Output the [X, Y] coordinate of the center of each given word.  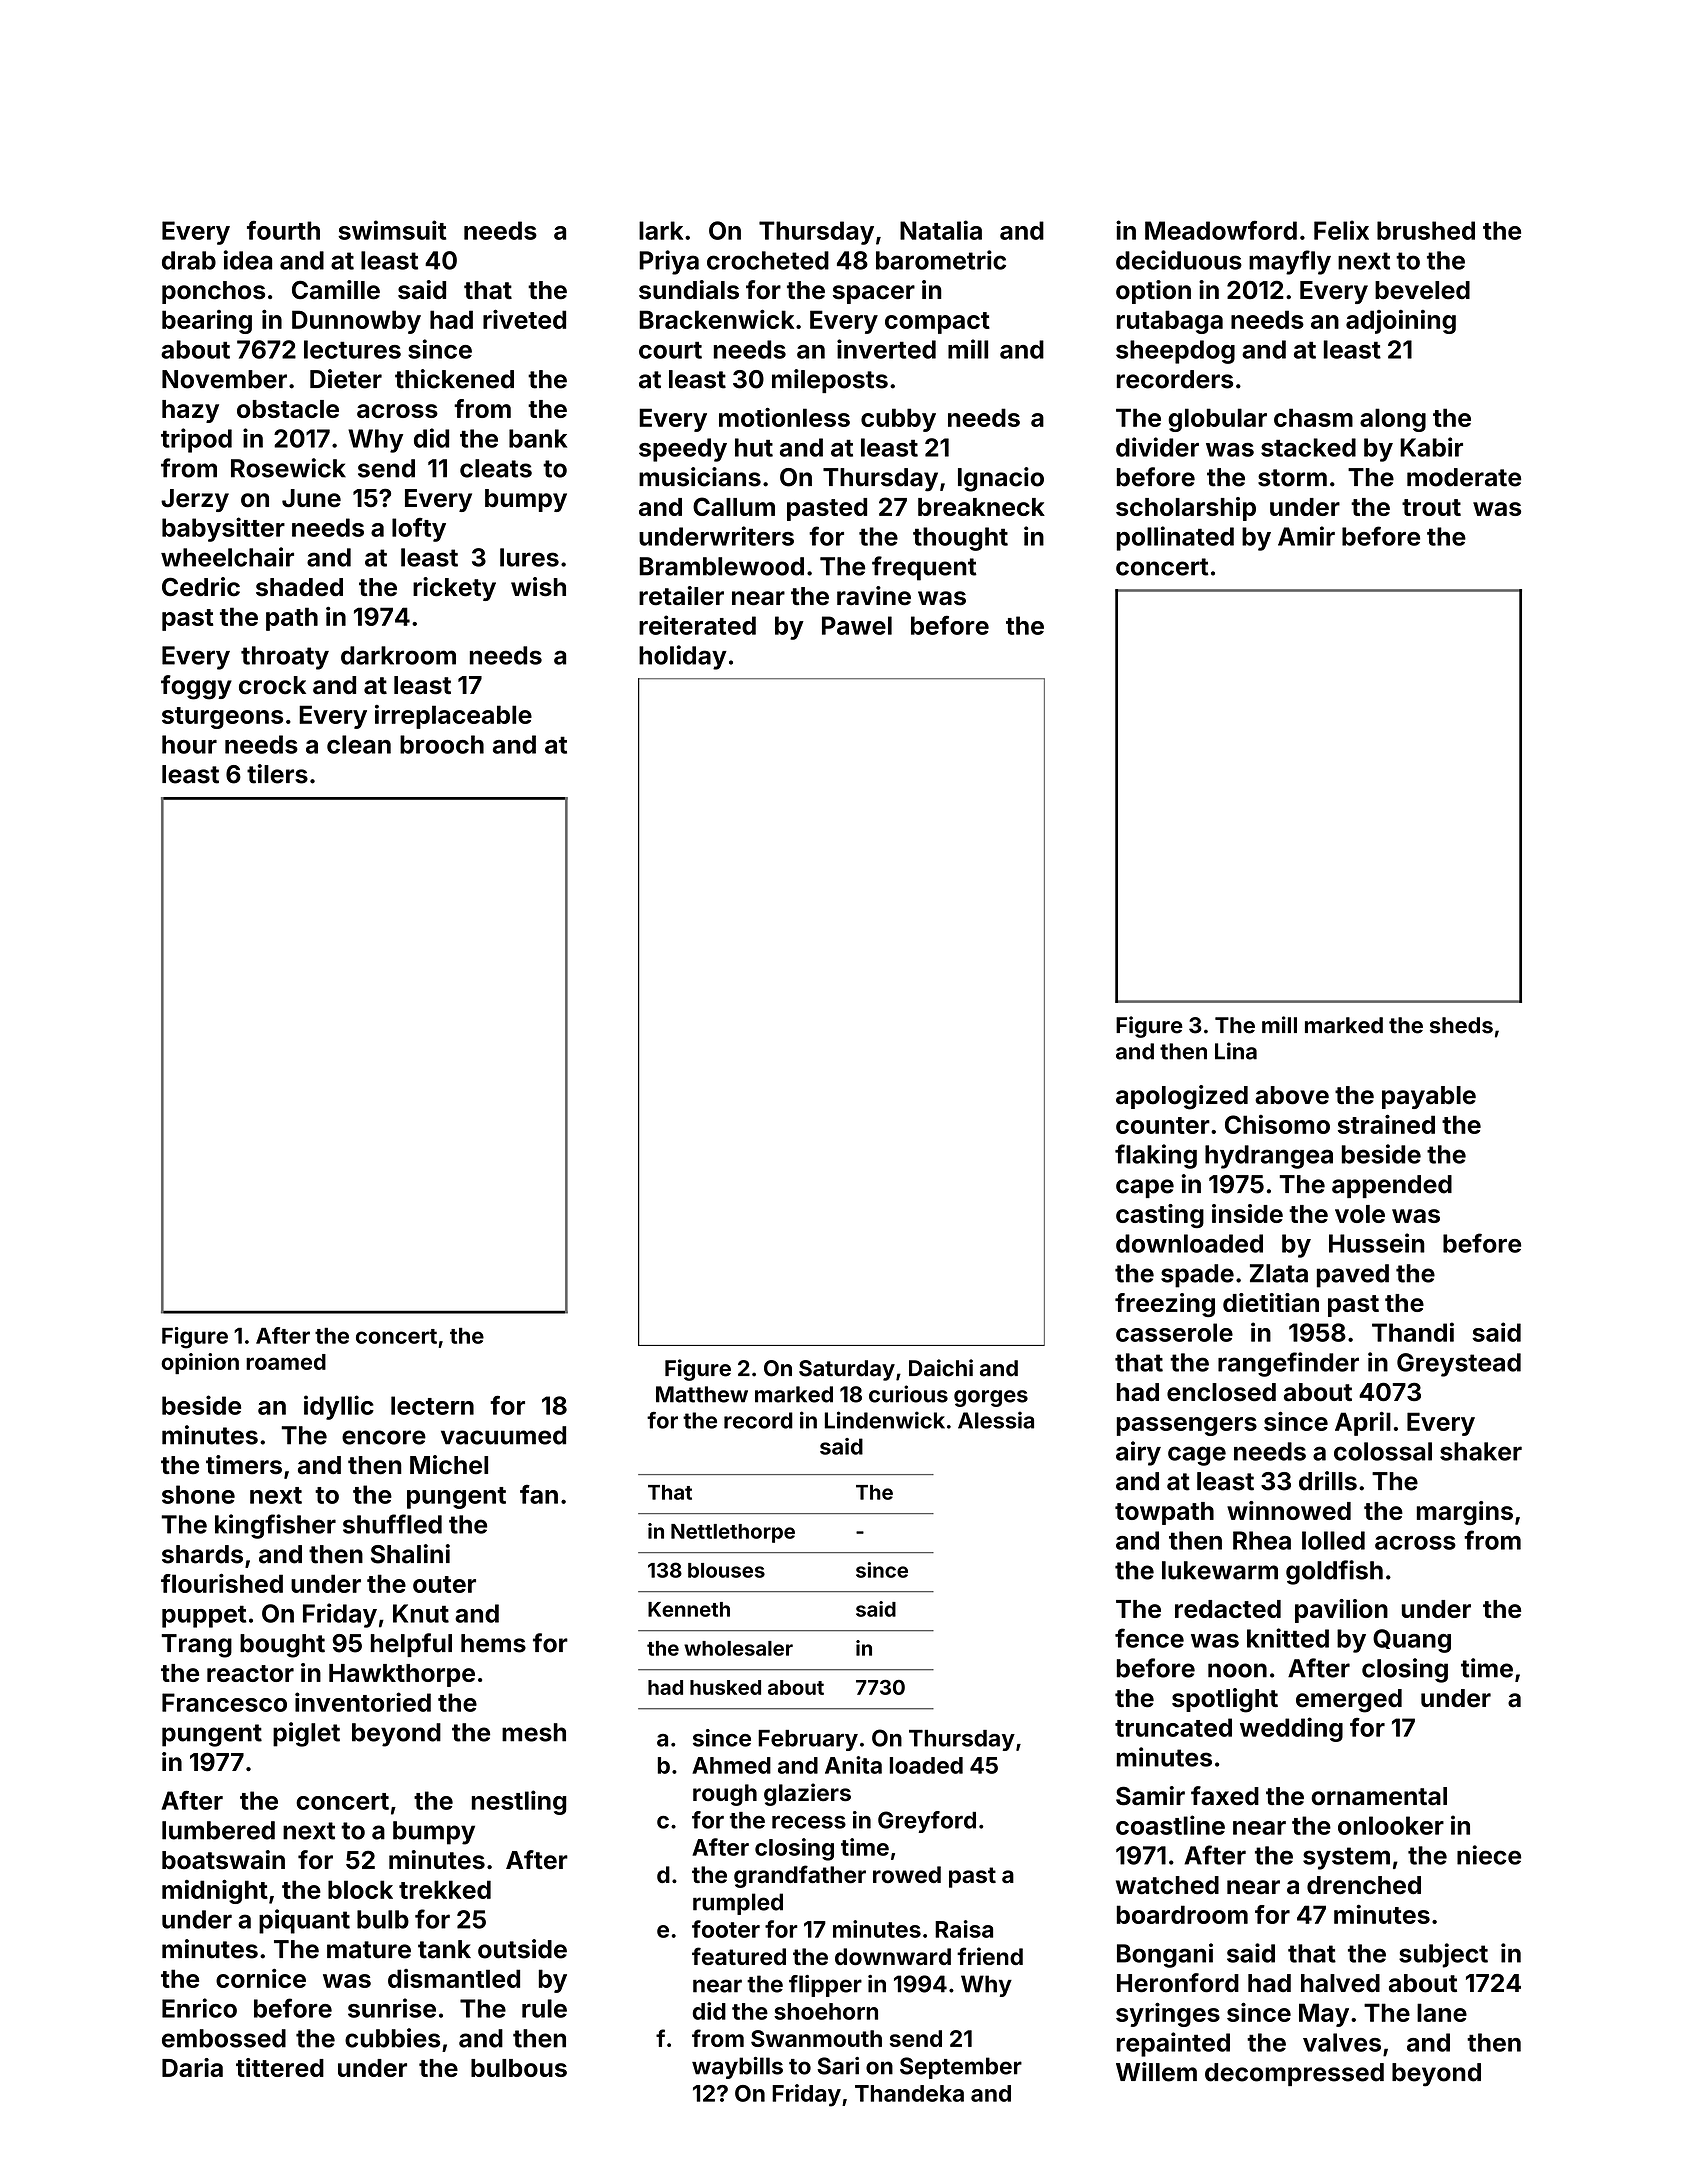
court [670, 350]
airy [1138, 1453]
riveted [524, 319]
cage [1197, 1456]
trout [1431, 507]
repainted [1173, 2044]
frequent [924, 568]
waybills [737, 2068]
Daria [192, 2067]
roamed [286, 1362]
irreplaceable [453, 717]
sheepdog [1175, 352]
